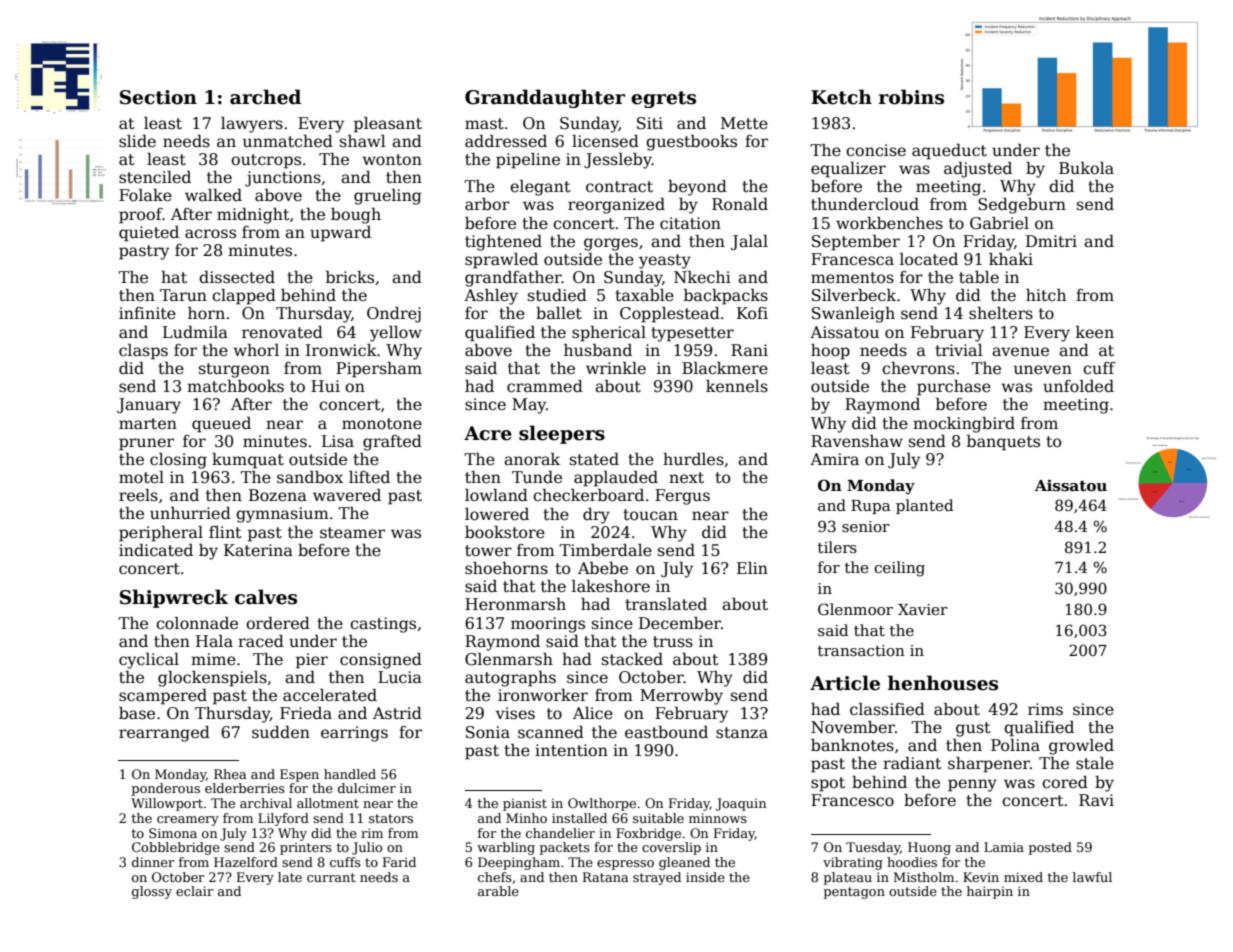 This document has width=1233, height=952. Describe the element at coordinates (149, 234) in the document. I see `quieted` at that location.
